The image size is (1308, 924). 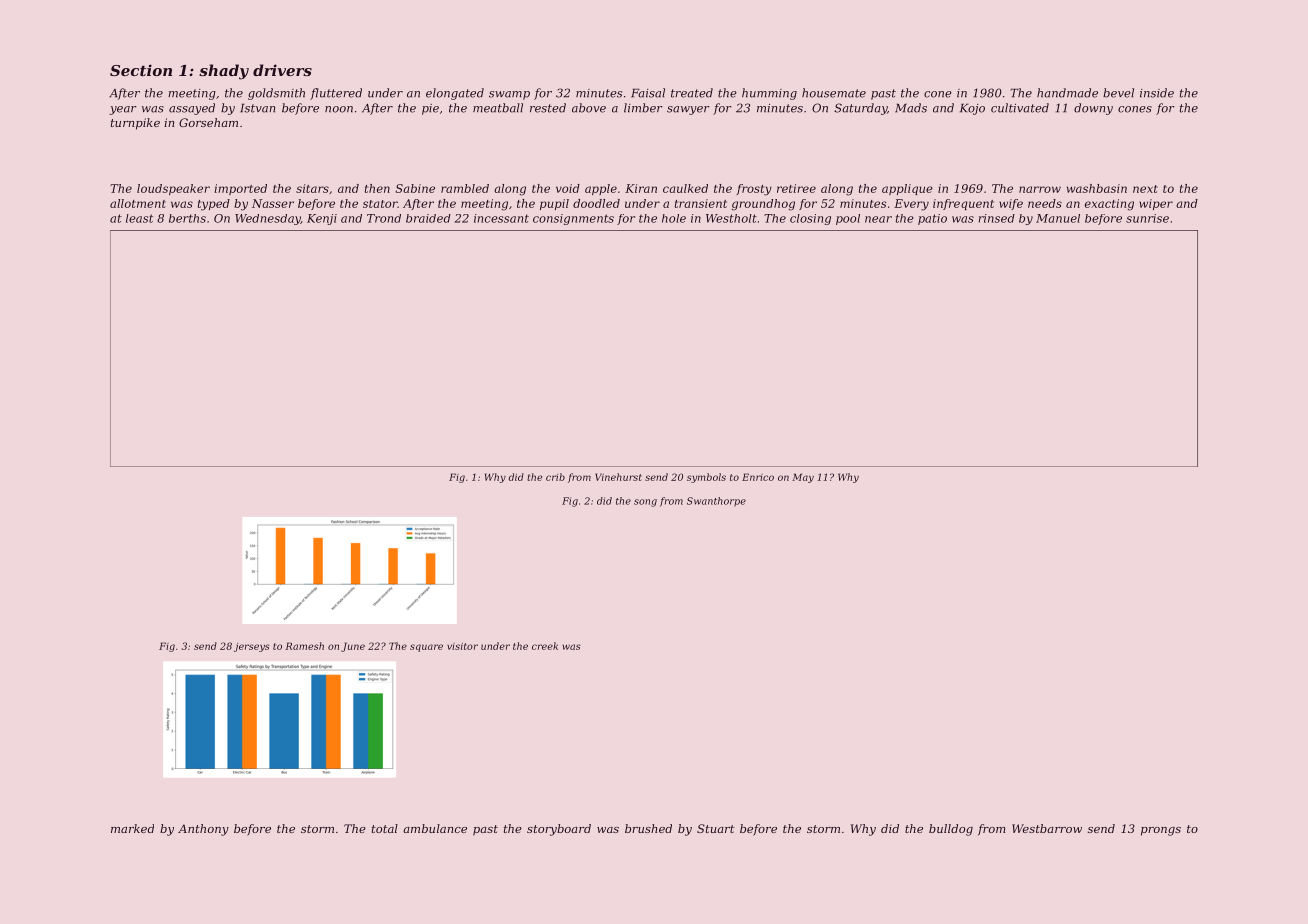 I want to click on Anthony, so click(x=203, y=830).
